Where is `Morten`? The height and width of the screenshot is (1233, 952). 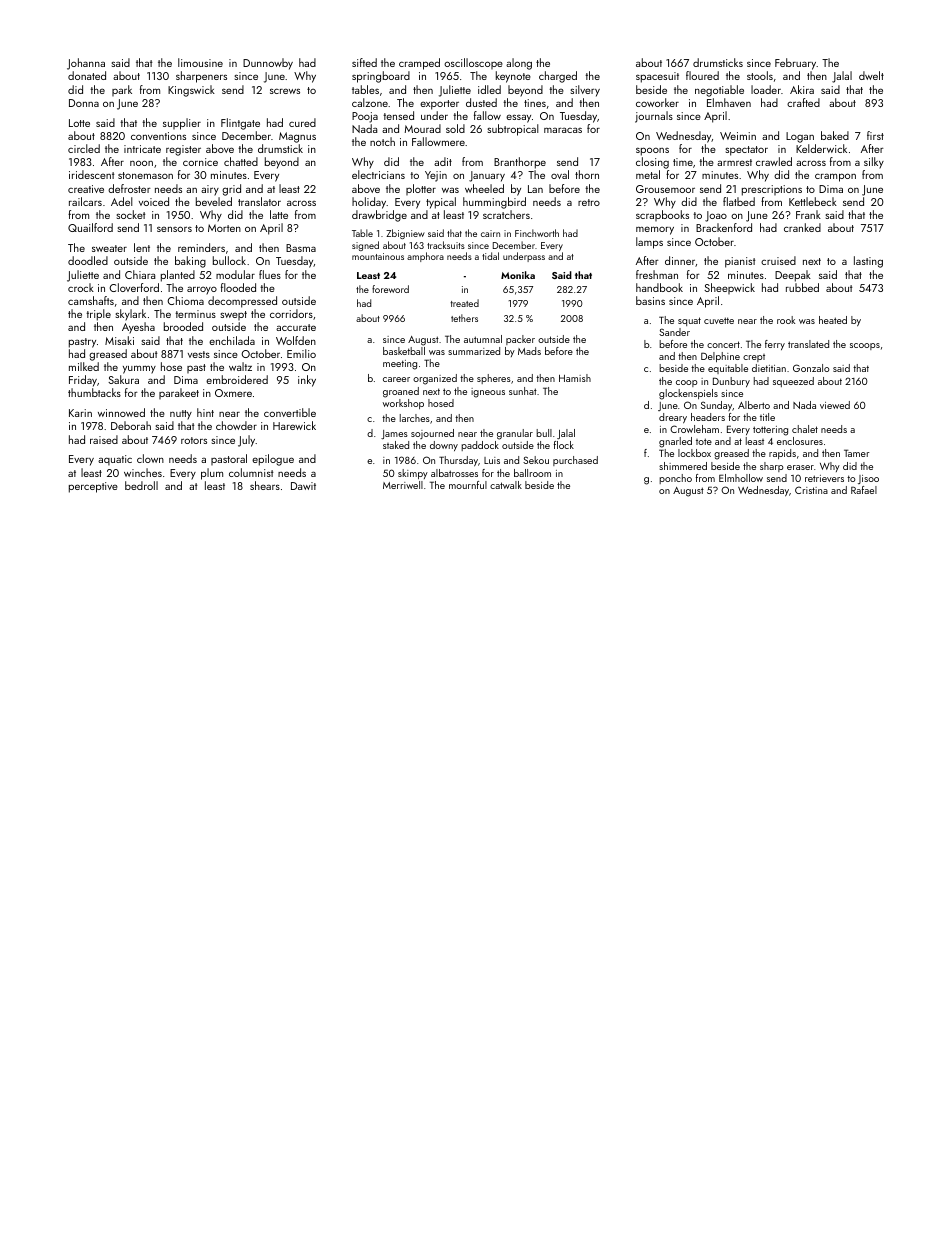
Morten is located at coordinates (224, 228).
